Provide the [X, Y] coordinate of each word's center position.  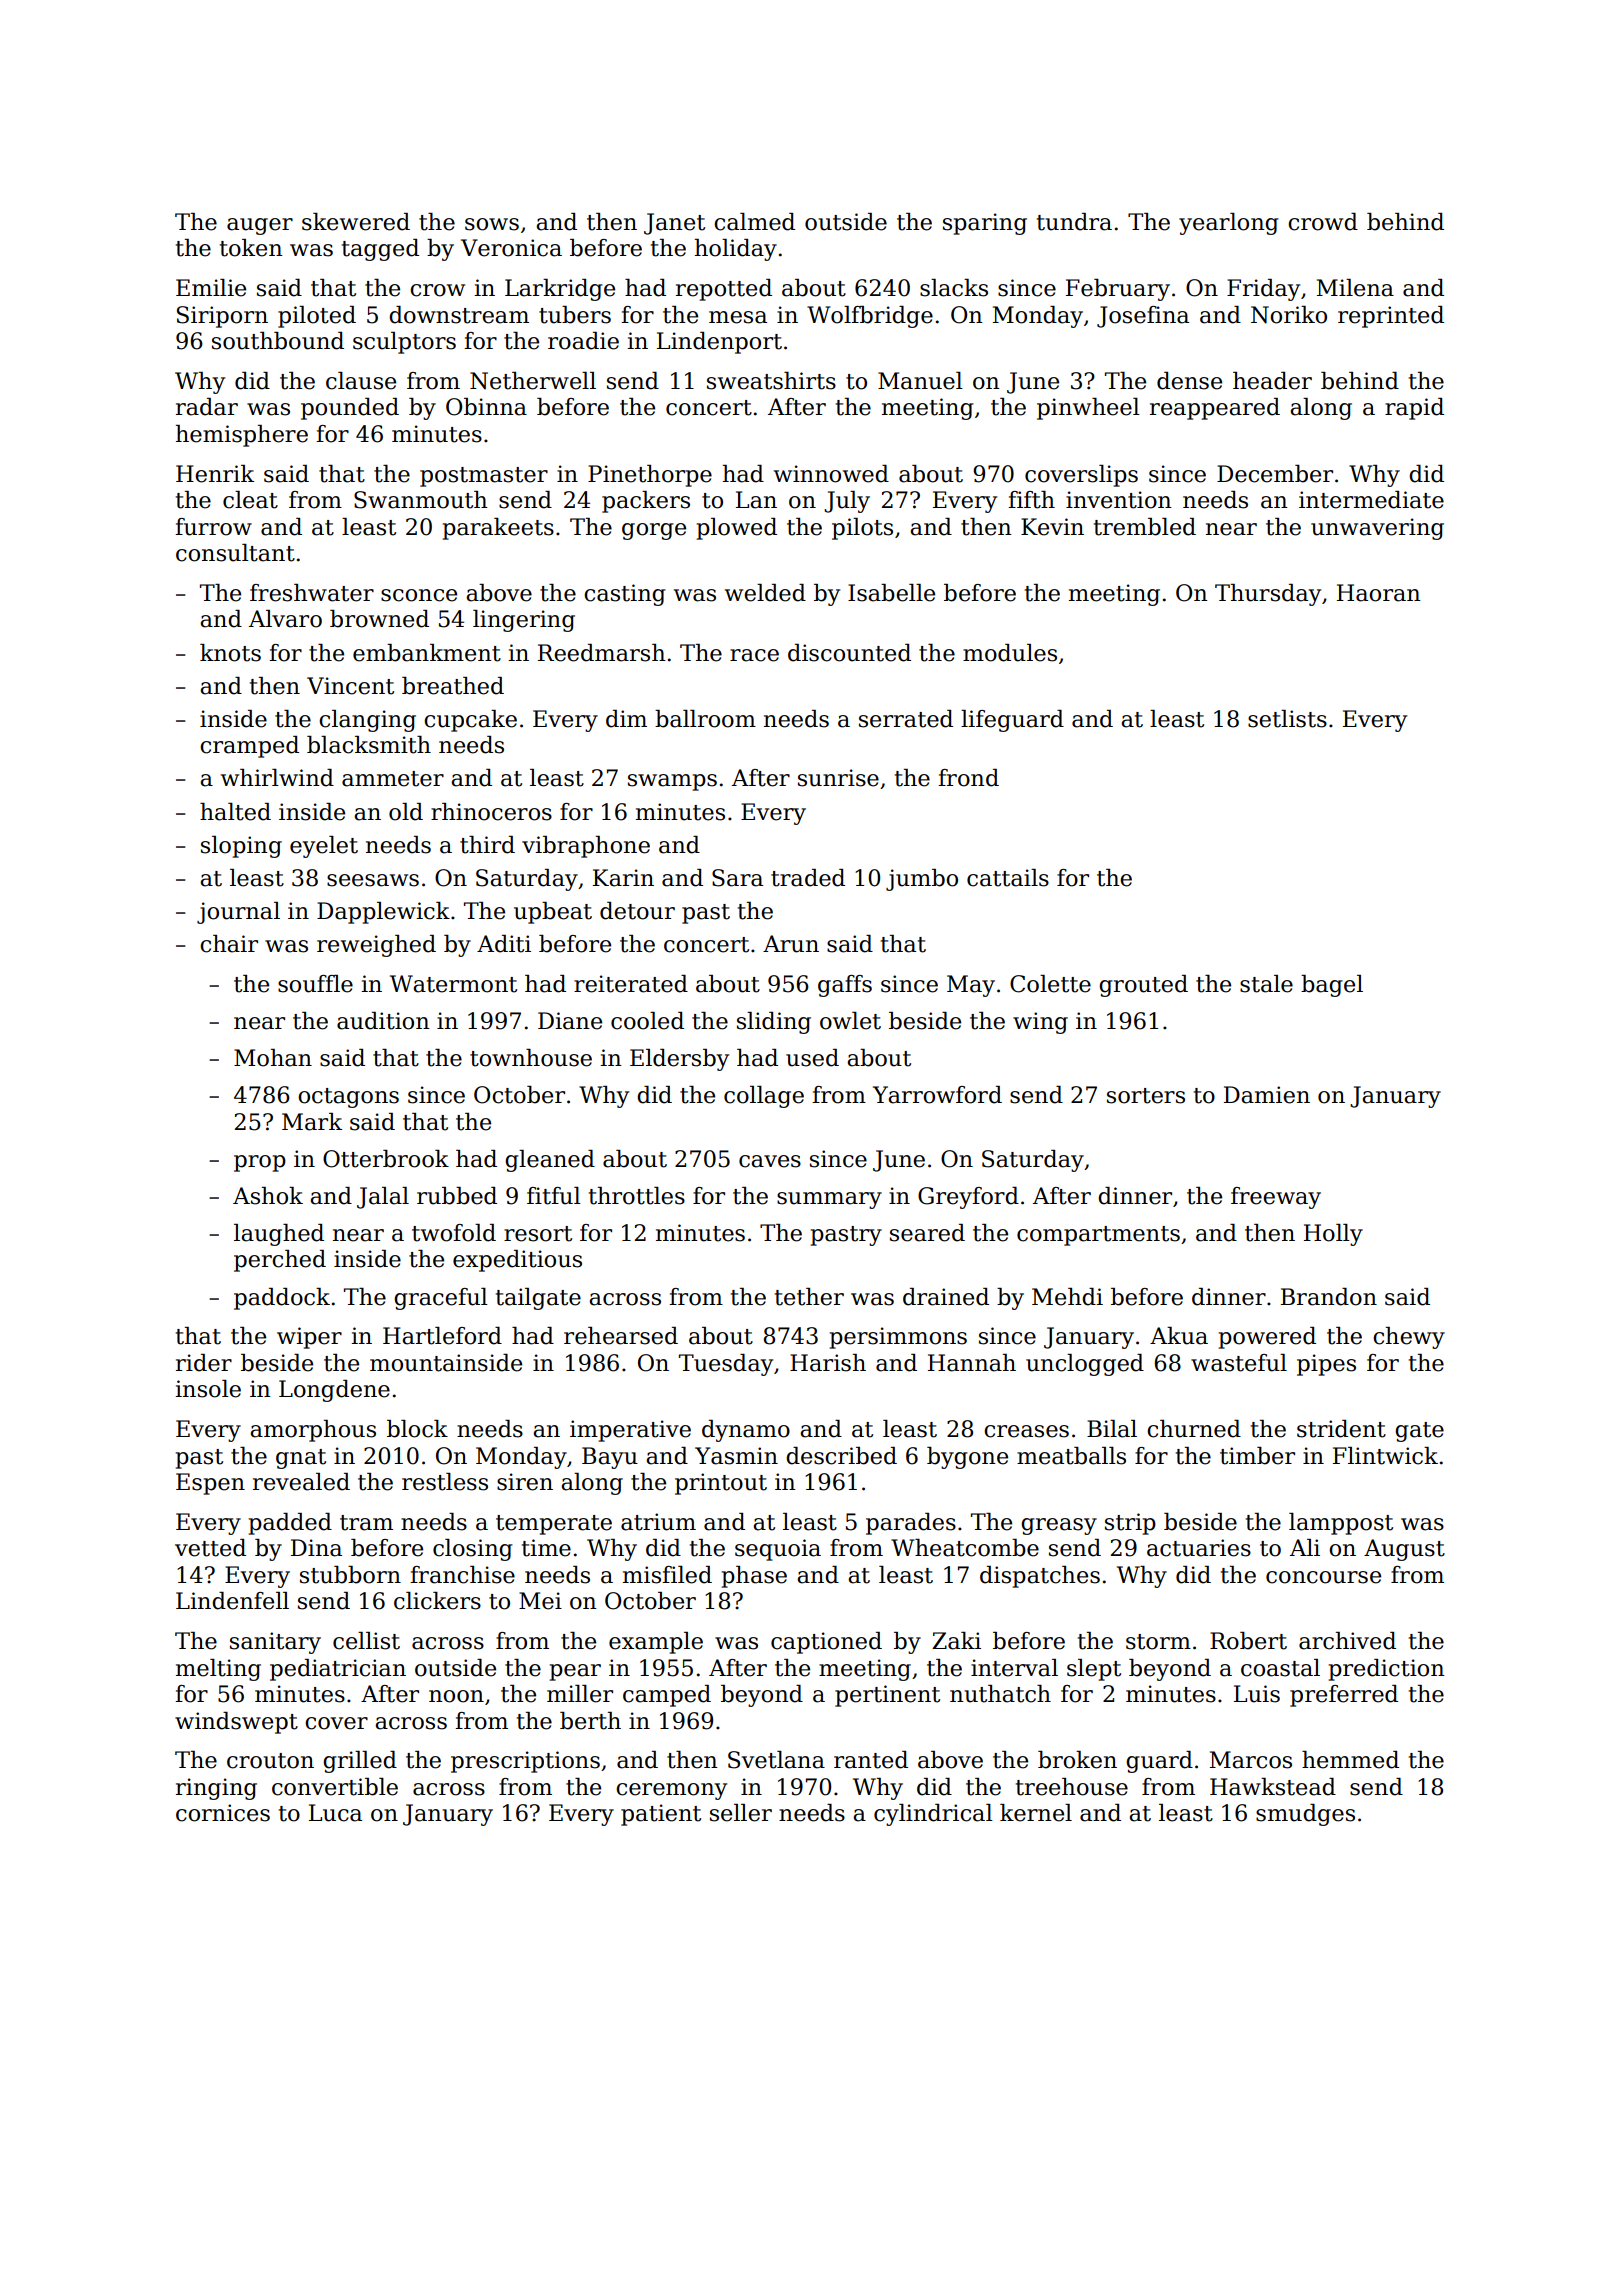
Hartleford [442, 1336]
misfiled [667, 1575]
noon [456, 1696]
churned [1194, 1429]
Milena [1355, 288]
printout [721, 1484]
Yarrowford [937, 1095]
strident [1341, 1429]
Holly [1333, 1235]
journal [238, 913]
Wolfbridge [870, 317]
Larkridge [560, 290]
